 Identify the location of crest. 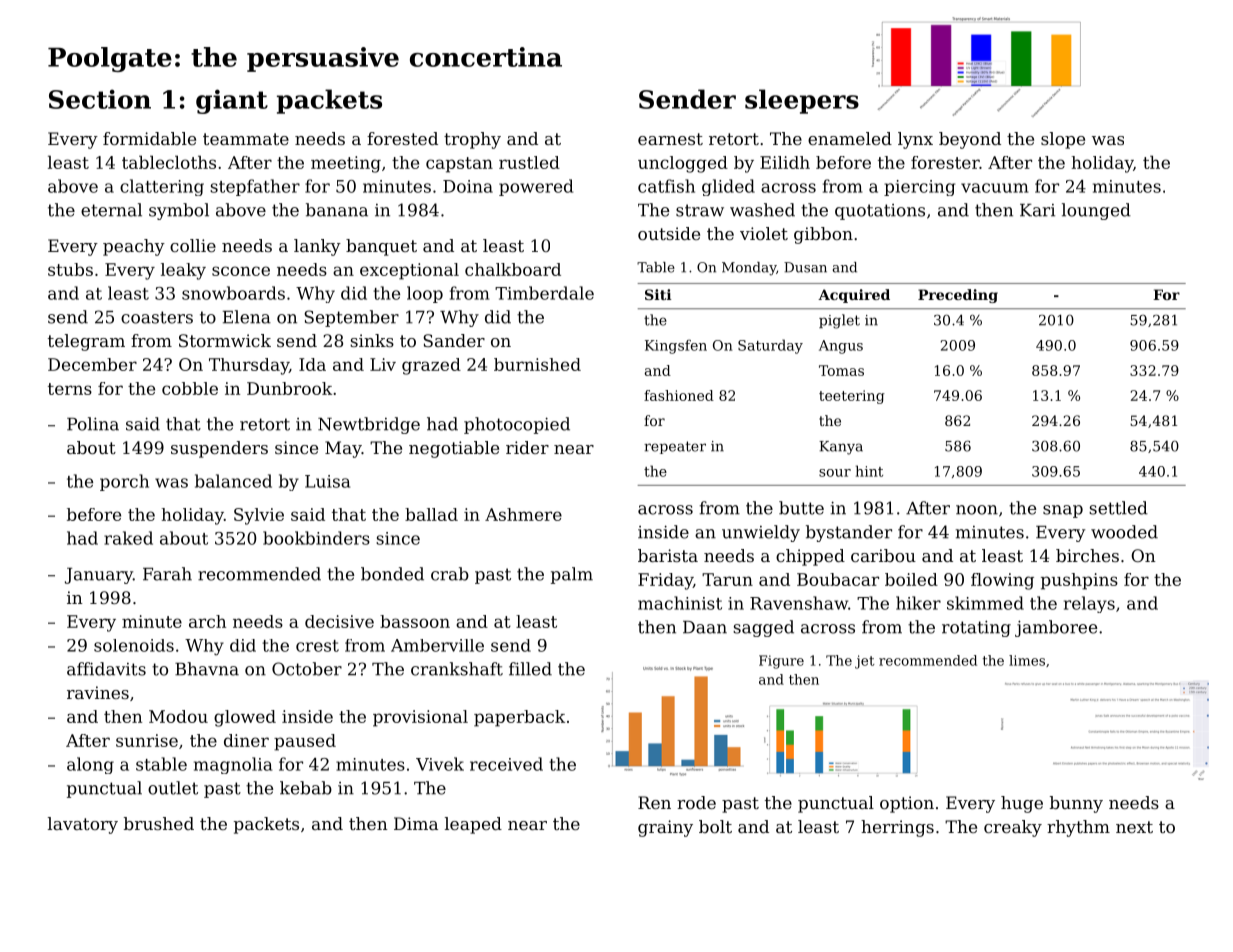
(317, 646).
